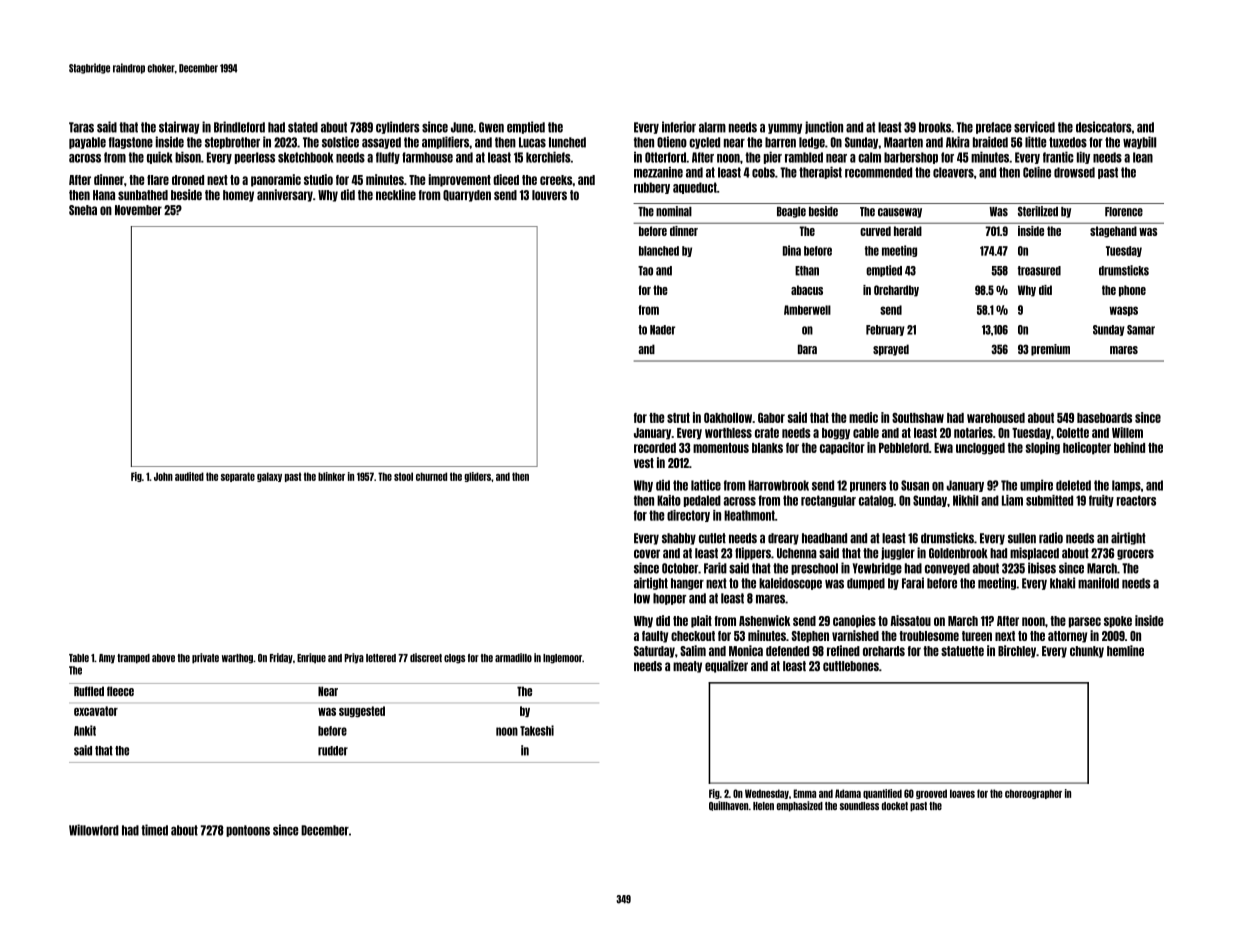 The height and width of the document is (952, 1233). I want to click on strut, so click(678, 418).
